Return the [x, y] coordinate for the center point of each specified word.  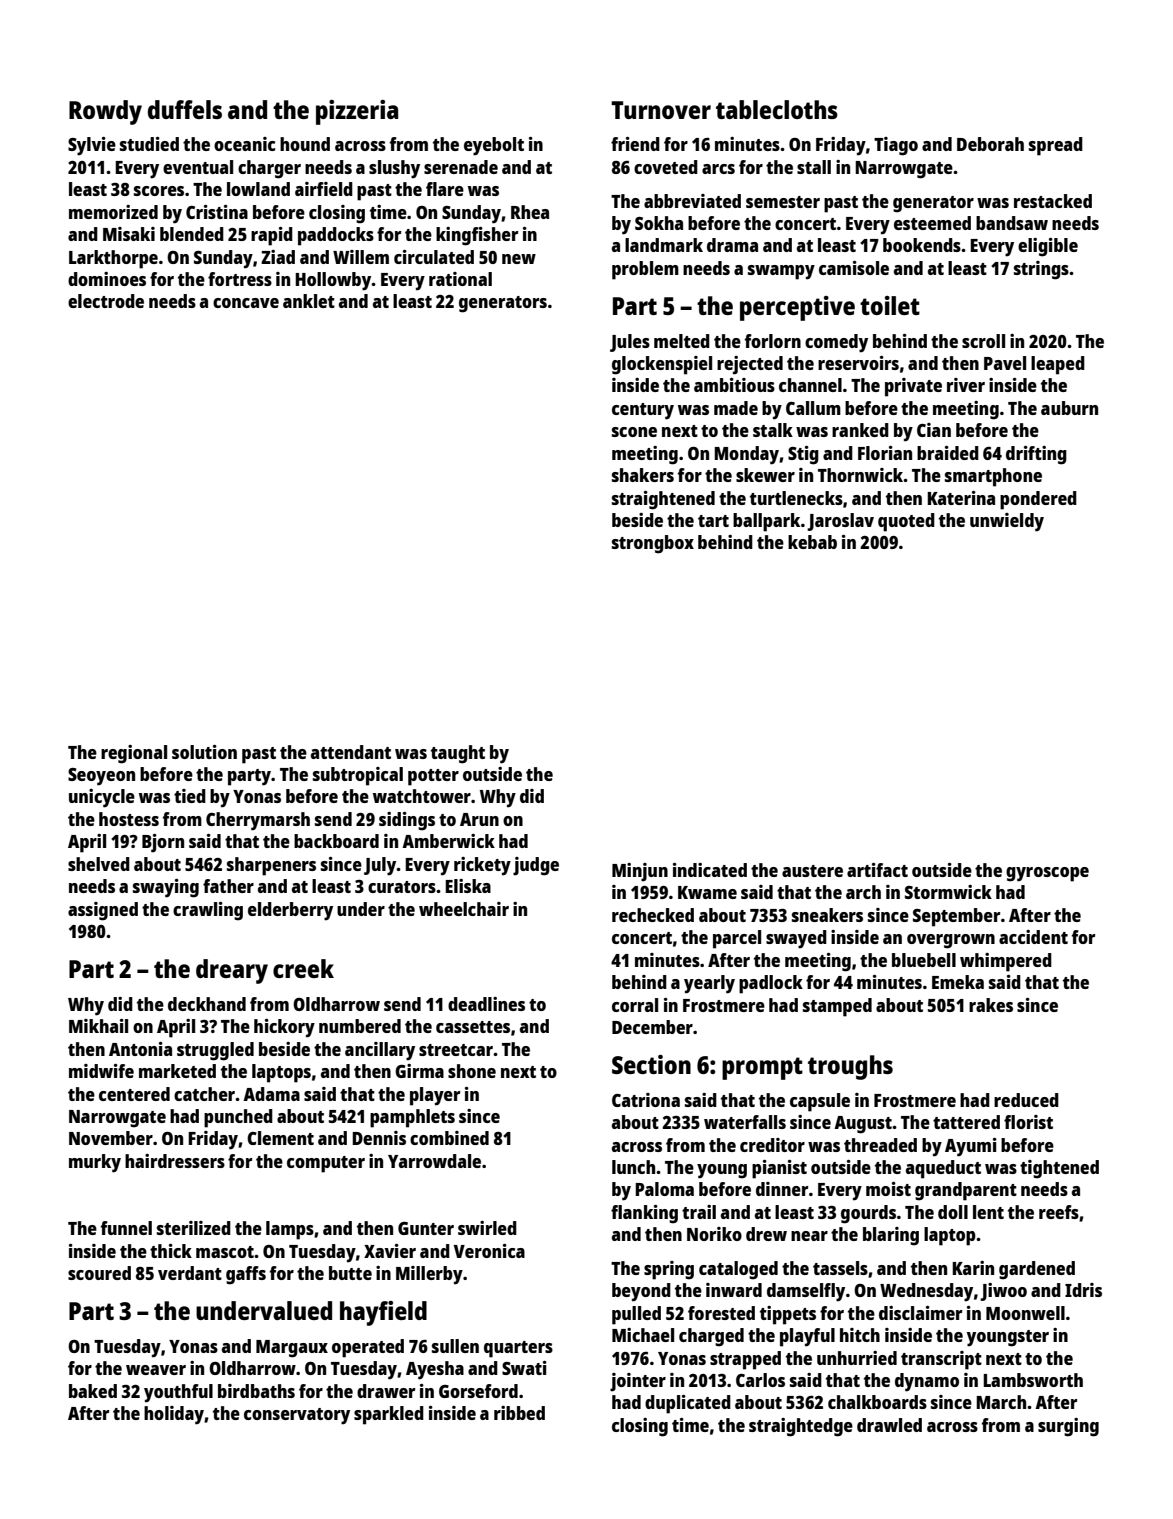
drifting [1036, 455]
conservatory [297, 1416]
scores [159, 191]
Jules [630, 343]
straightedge [801, 1427]
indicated [710, 870]
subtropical [358, 776]
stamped [837, 1007]
